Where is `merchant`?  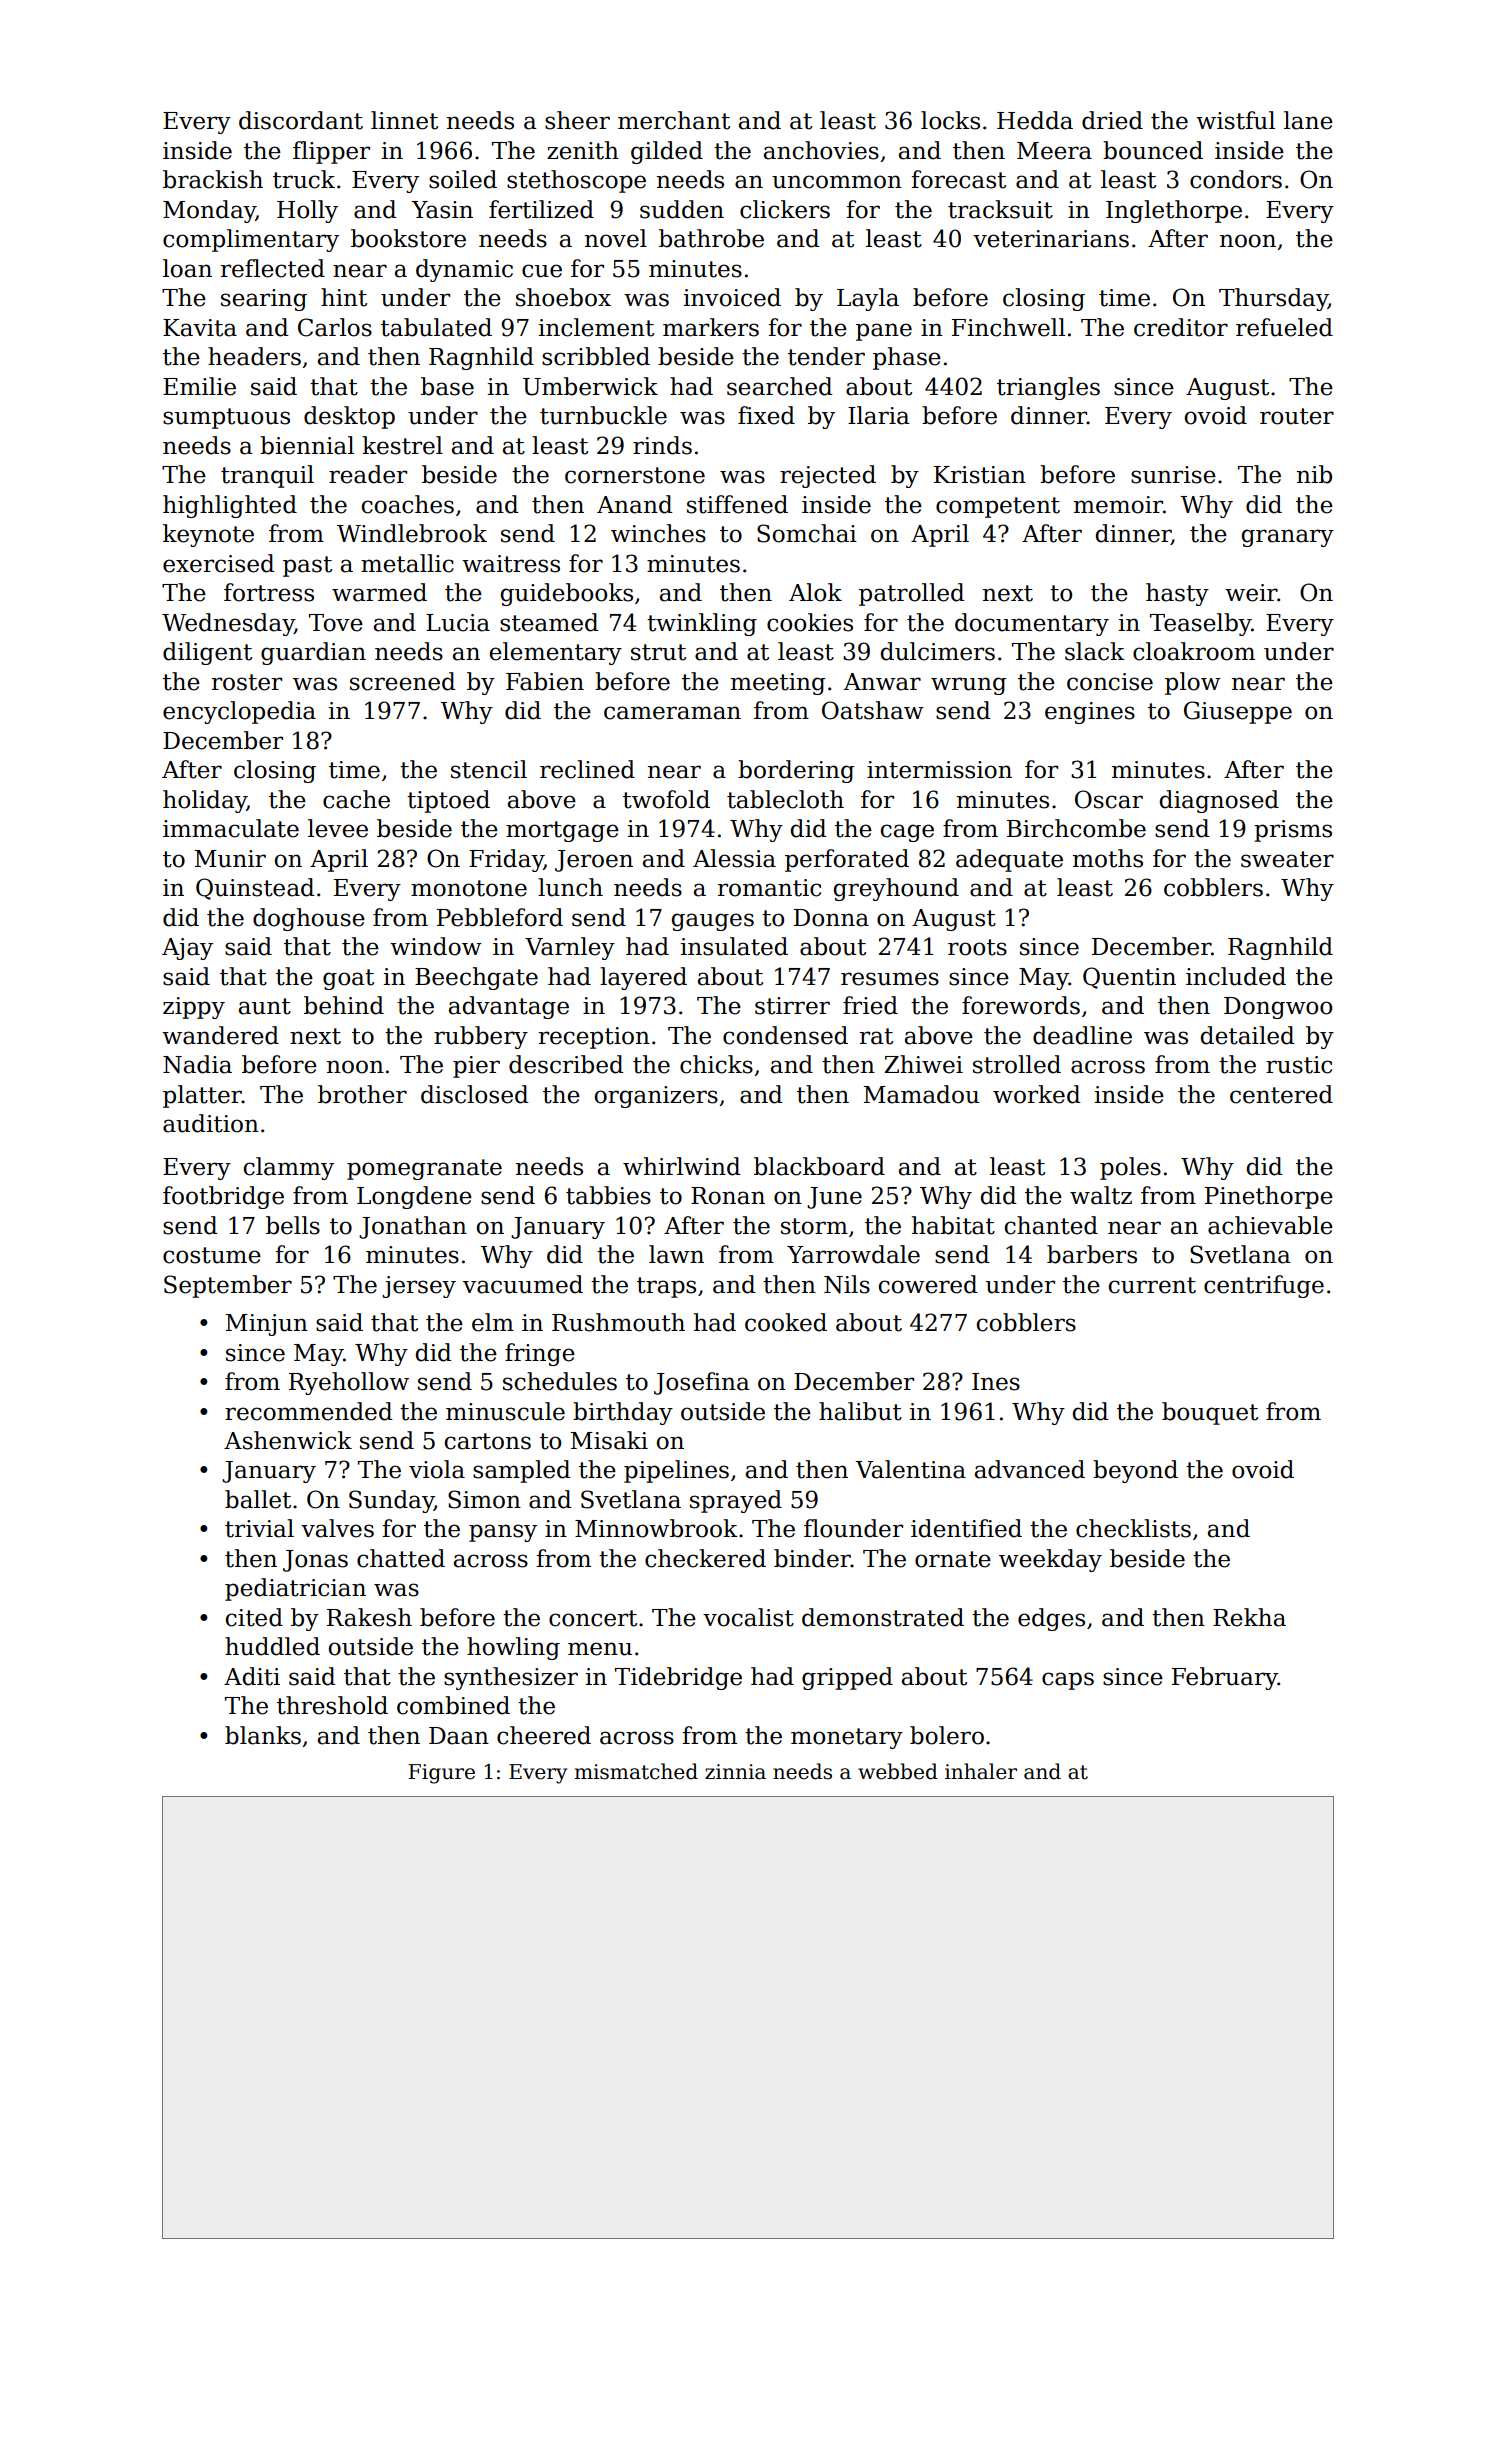 merchant is located at coordinates (674, 120).
